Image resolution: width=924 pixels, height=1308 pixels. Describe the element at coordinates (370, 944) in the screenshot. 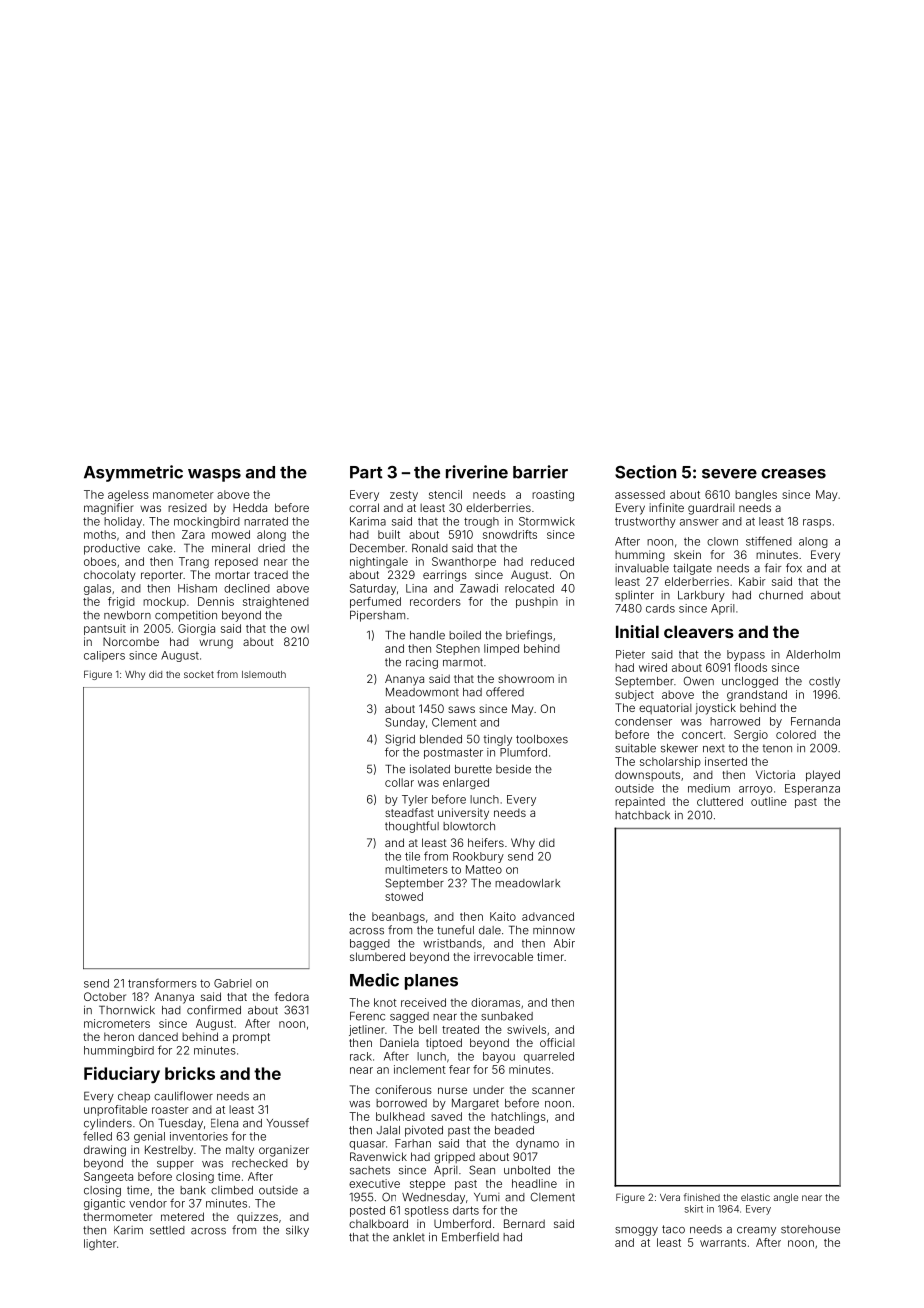

I see `bagged` at that location.
